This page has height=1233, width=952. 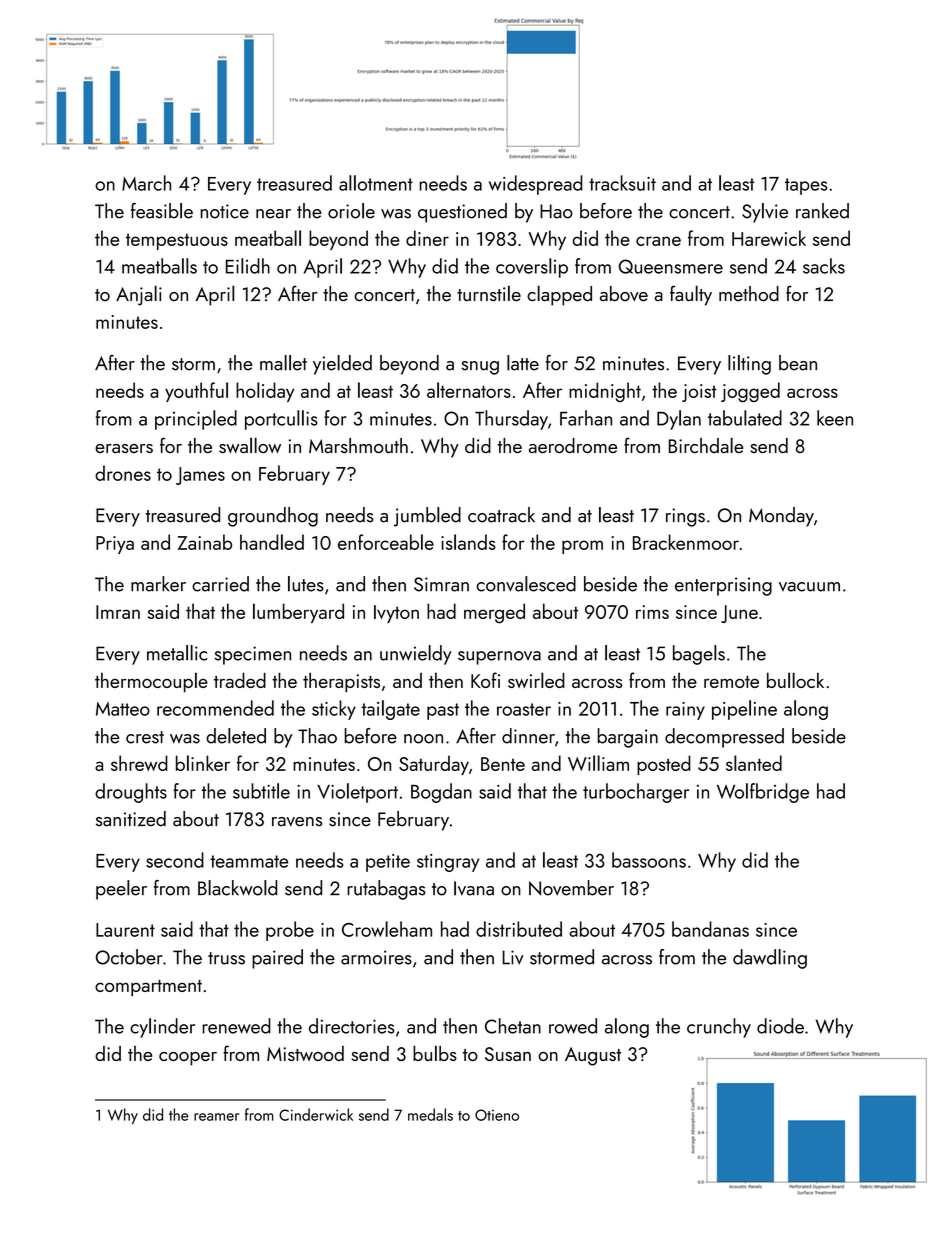 What do you see at coordinates (798, 363) in the page?
I see `bean` at bounding box center [798, 363].
